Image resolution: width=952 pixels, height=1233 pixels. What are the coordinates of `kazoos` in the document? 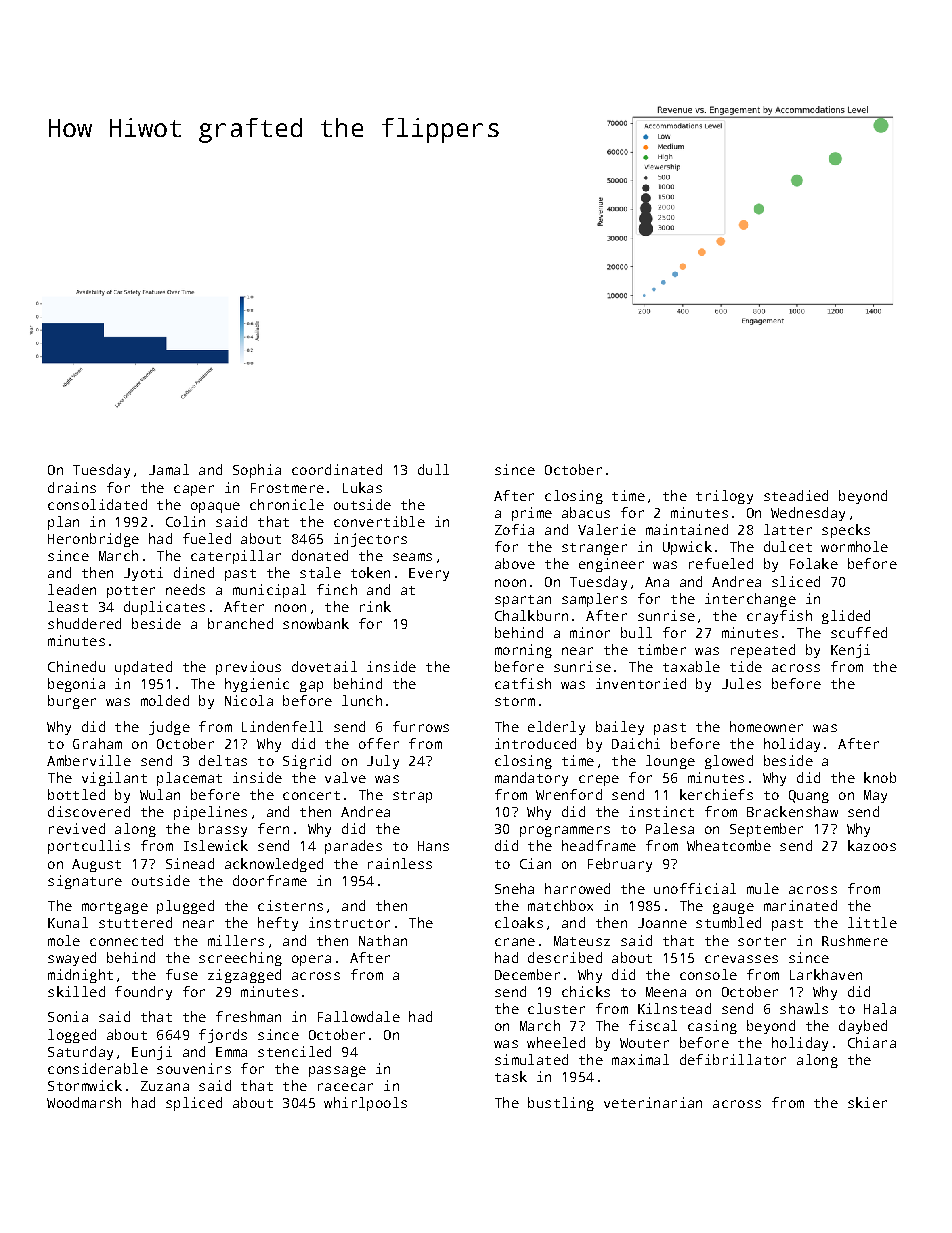 It's located at (872, 845).
